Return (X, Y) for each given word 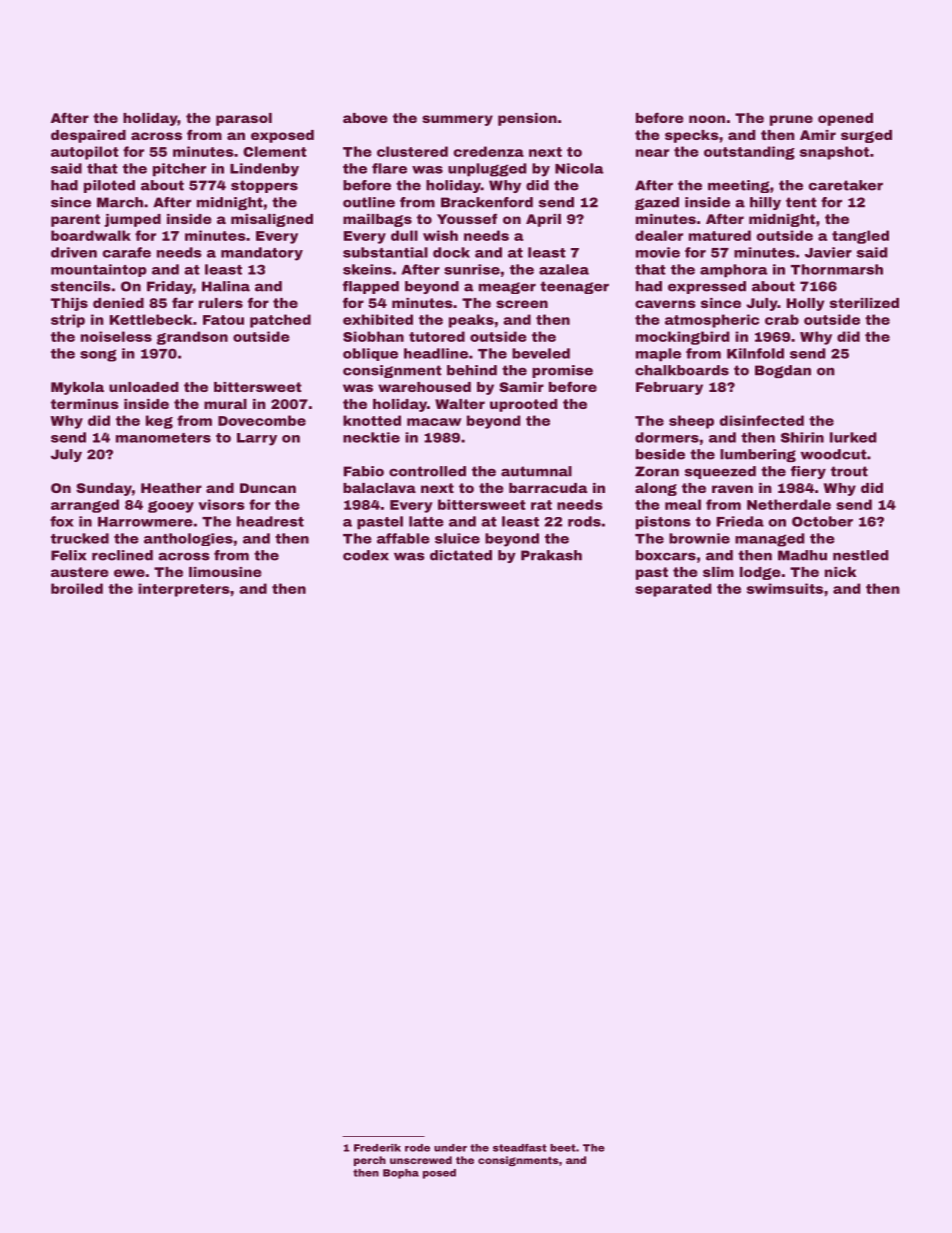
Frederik (377, 1148)
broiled (77, 588)
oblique (370, 354)
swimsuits (785, 588)
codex (366, 555)
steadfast (520, 1148)
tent (801, 202)
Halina (226, 286)
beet (563, 1148)
